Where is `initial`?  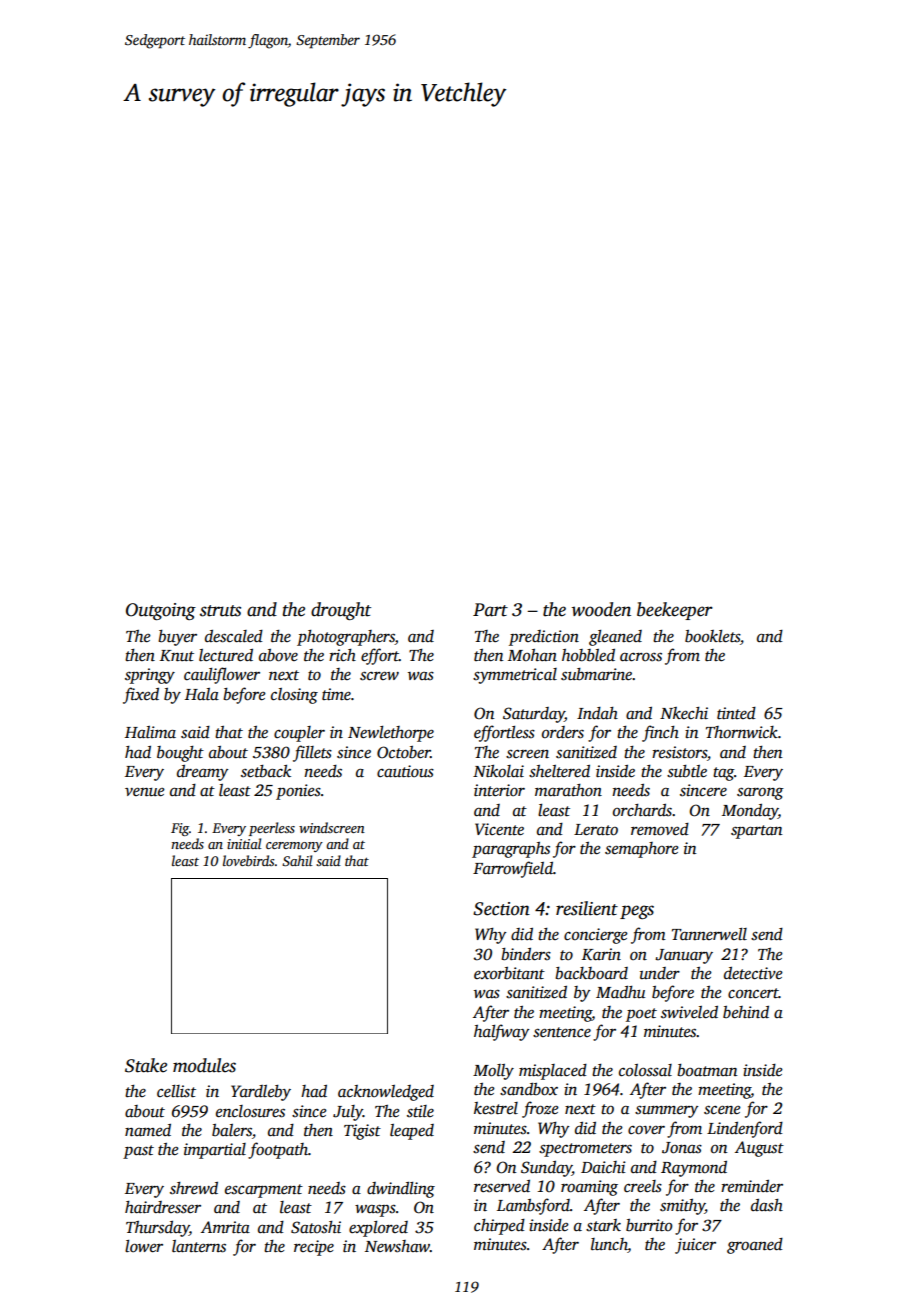 initial is located at coordinates (244, 843).
